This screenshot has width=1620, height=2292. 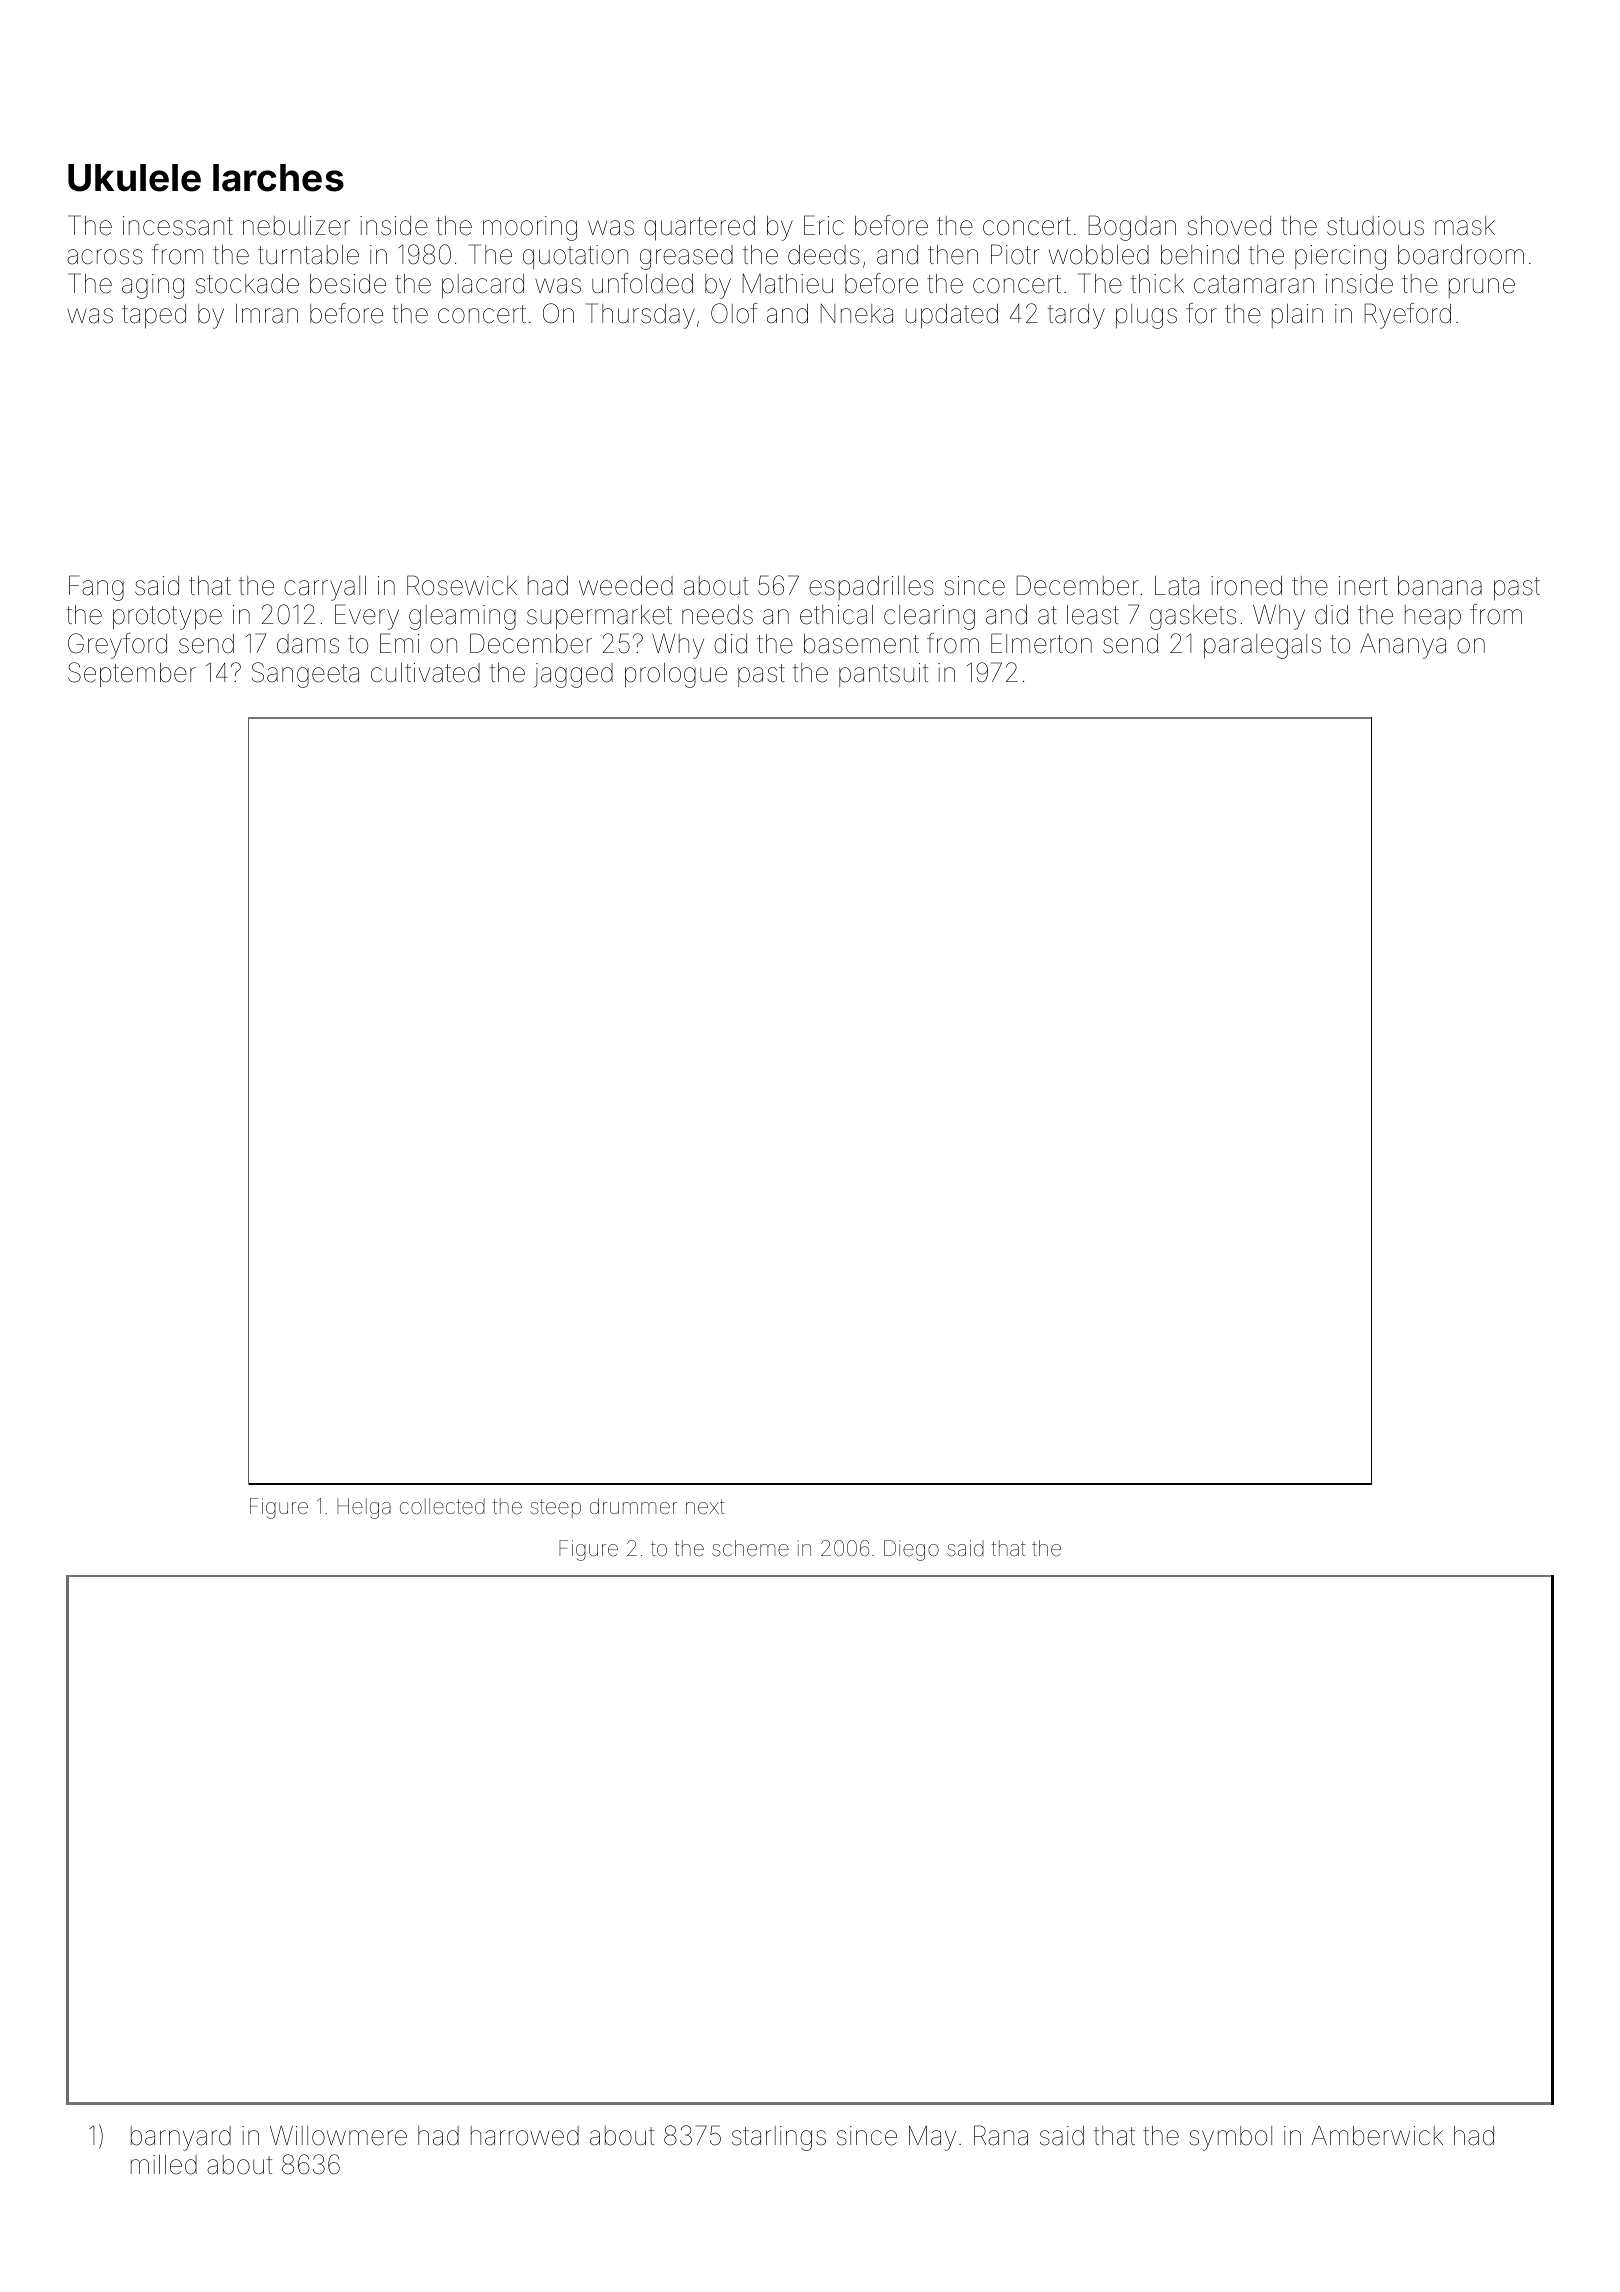 What do you see at coordinates (1246, 586) in the screenshot?
I see `ironed` at bounding box center [1246, 586].
